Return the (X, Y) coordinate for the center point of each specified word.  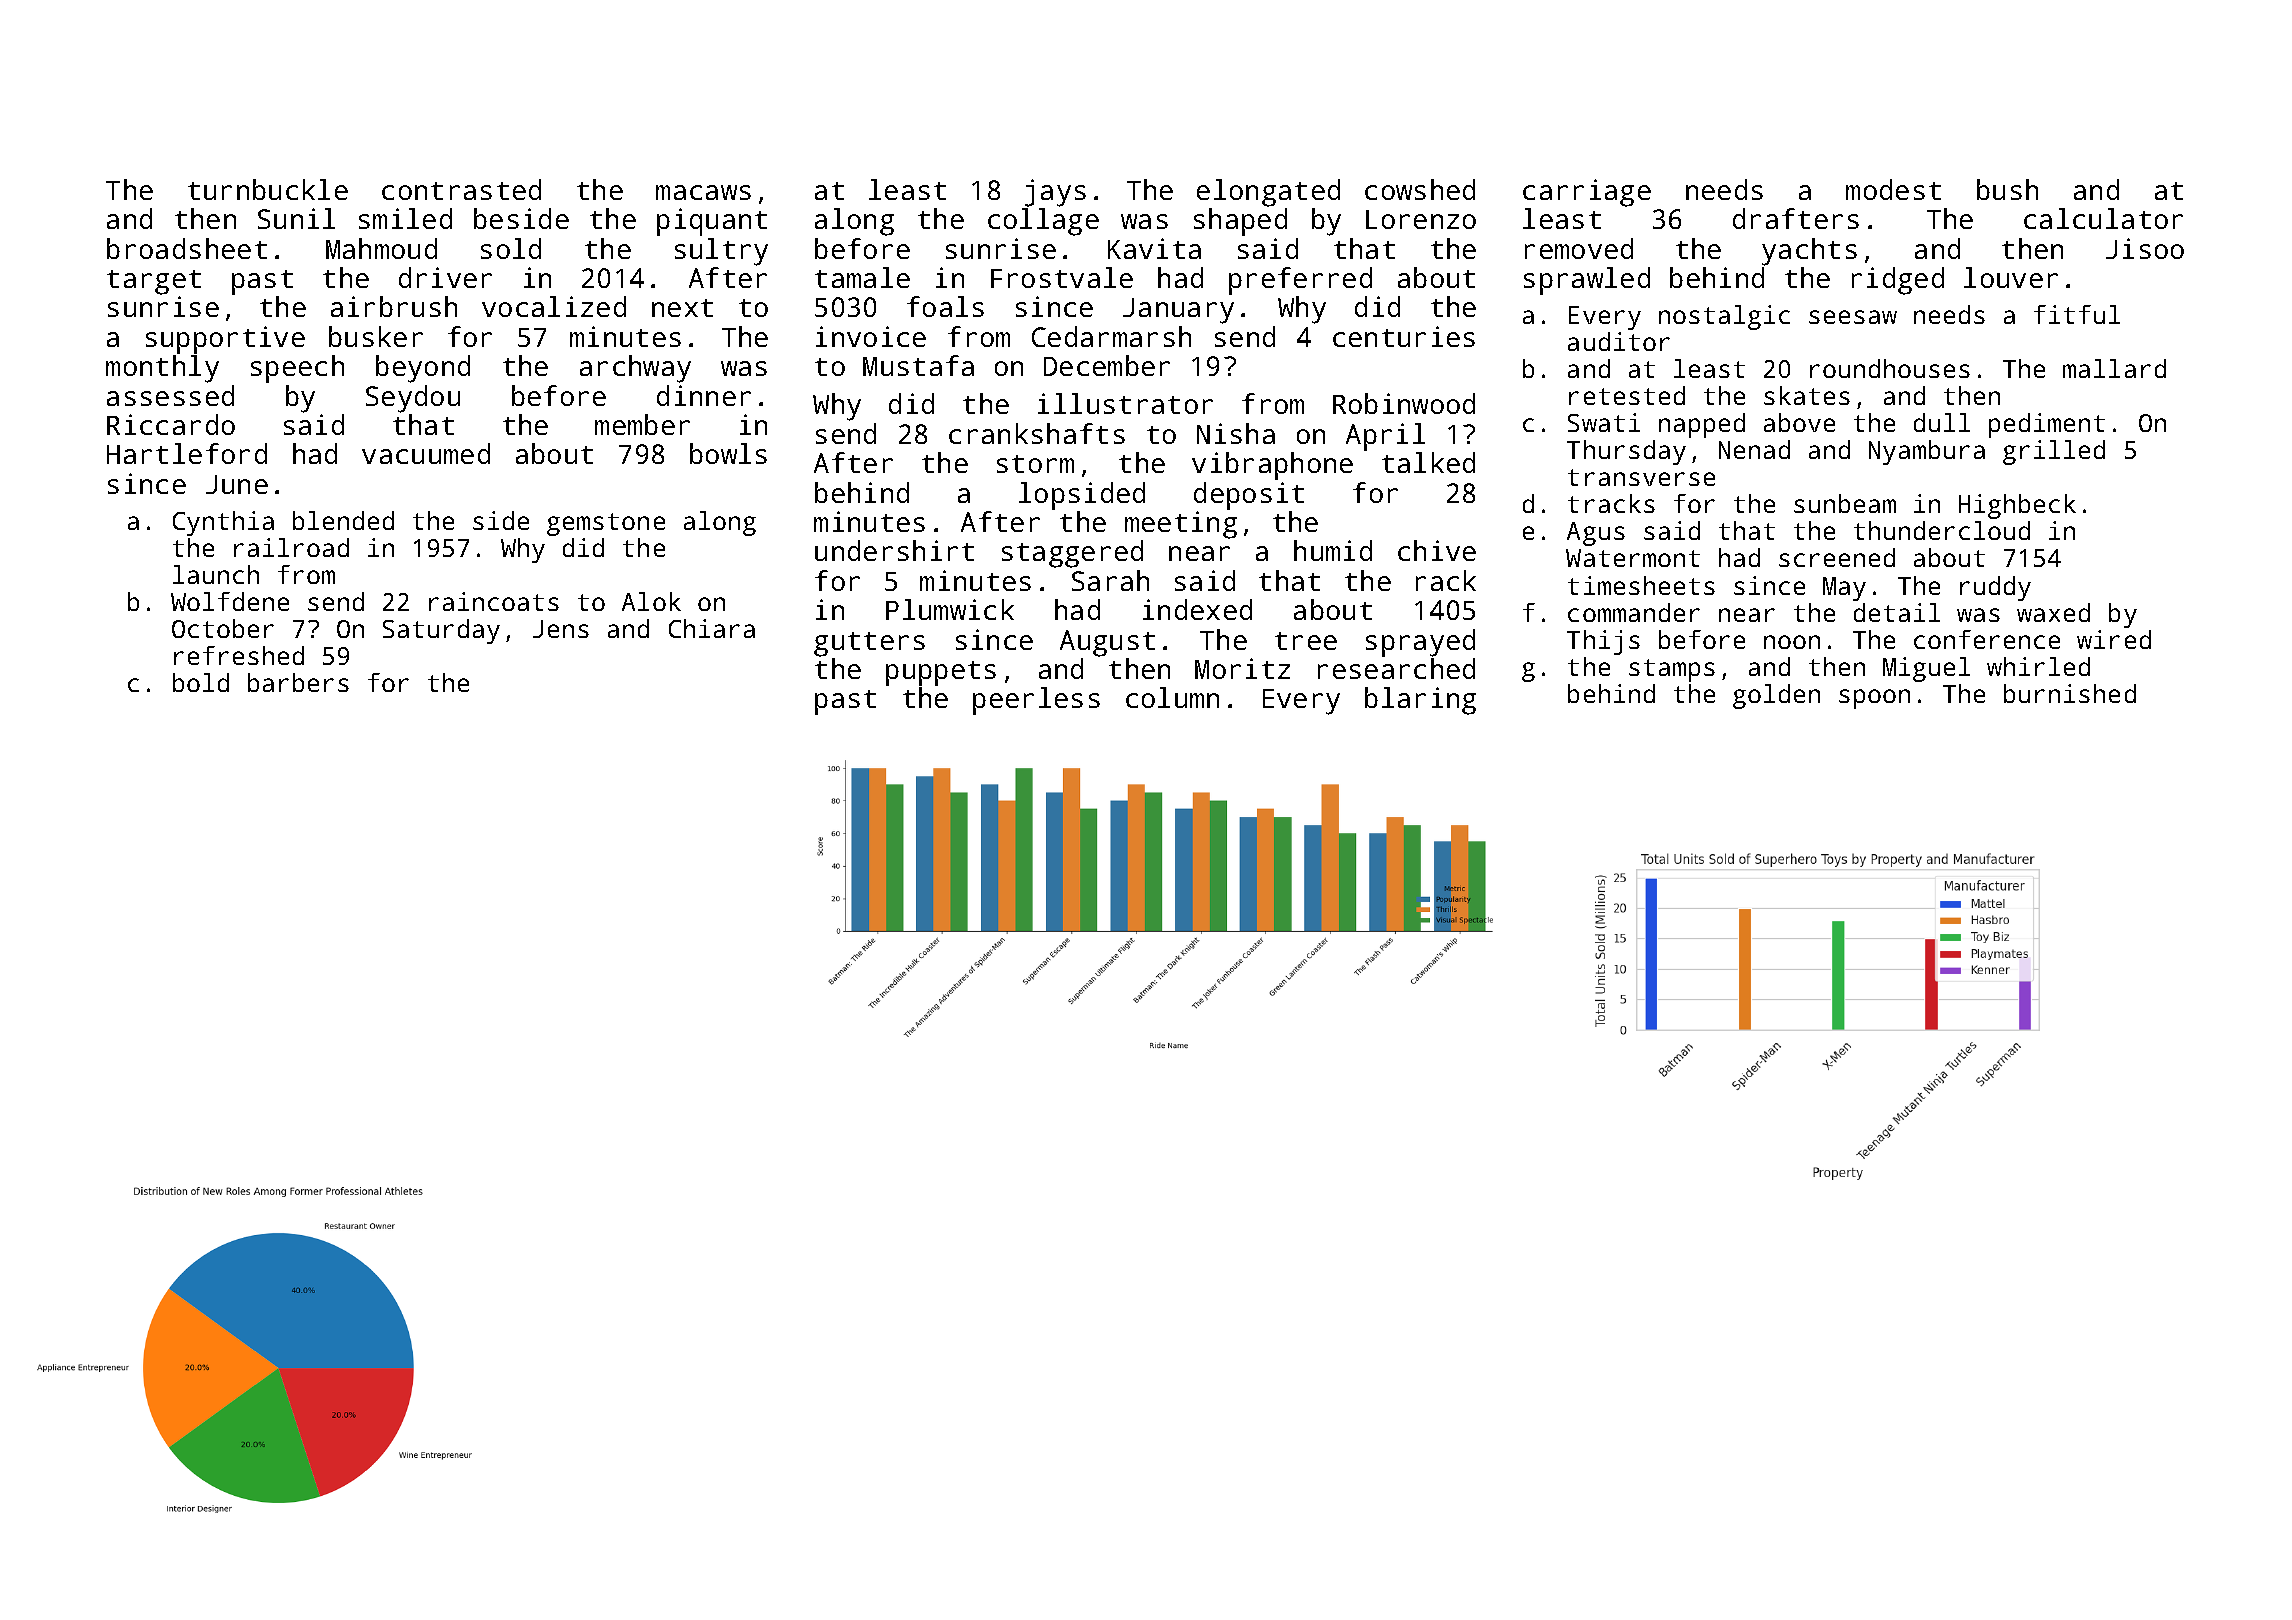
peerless (1036, 701)
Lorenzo (1421, 219)
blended (343, 520)
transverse (1641, 477)
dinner (704, 395)
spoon (1874, 699)
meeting (1181, 525)
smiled (405, 218)
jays (1055, 193)
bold (201, 682)
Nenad (1754, 449)
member (642, 424)
